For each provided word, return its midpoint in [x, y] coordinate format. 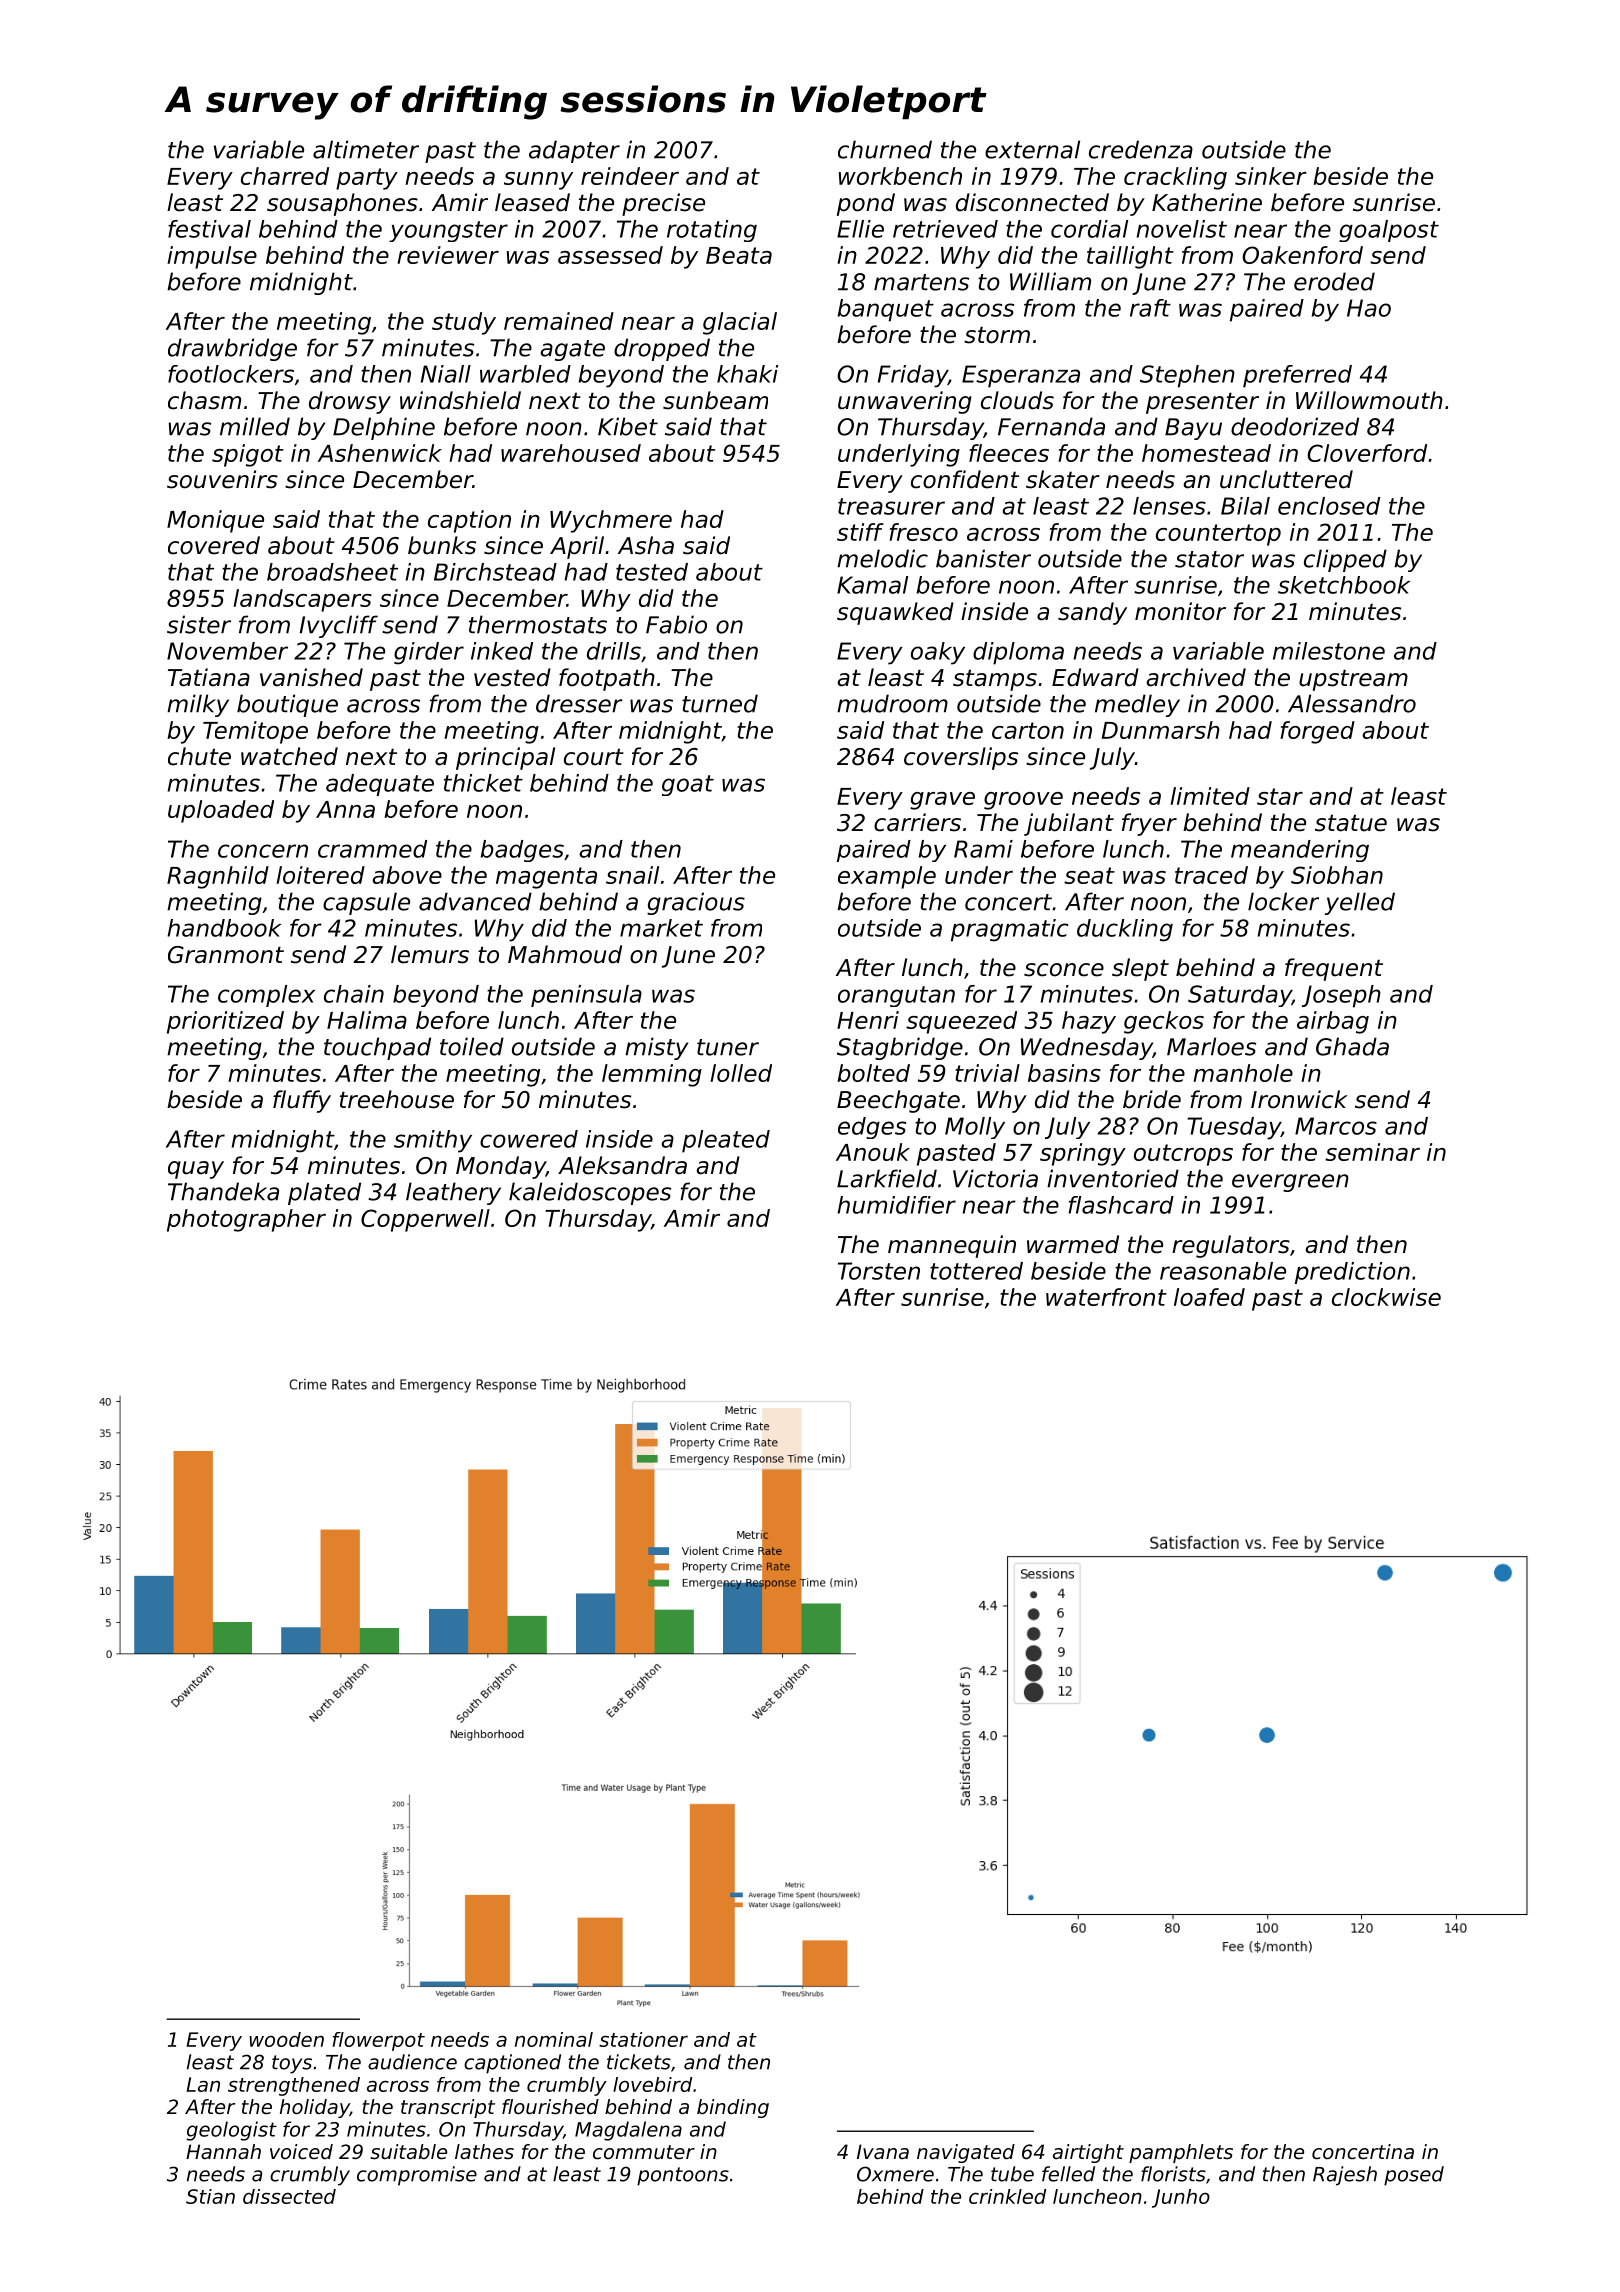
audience [412, 2062]
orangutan [896, 996]
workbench [900, 176]
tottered [976, 1271]
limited [1210, 796]
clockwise [1386, 1297]
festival [209, 229]
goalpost [1389, 231]
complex [266, 996]
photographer [246, 1220]
